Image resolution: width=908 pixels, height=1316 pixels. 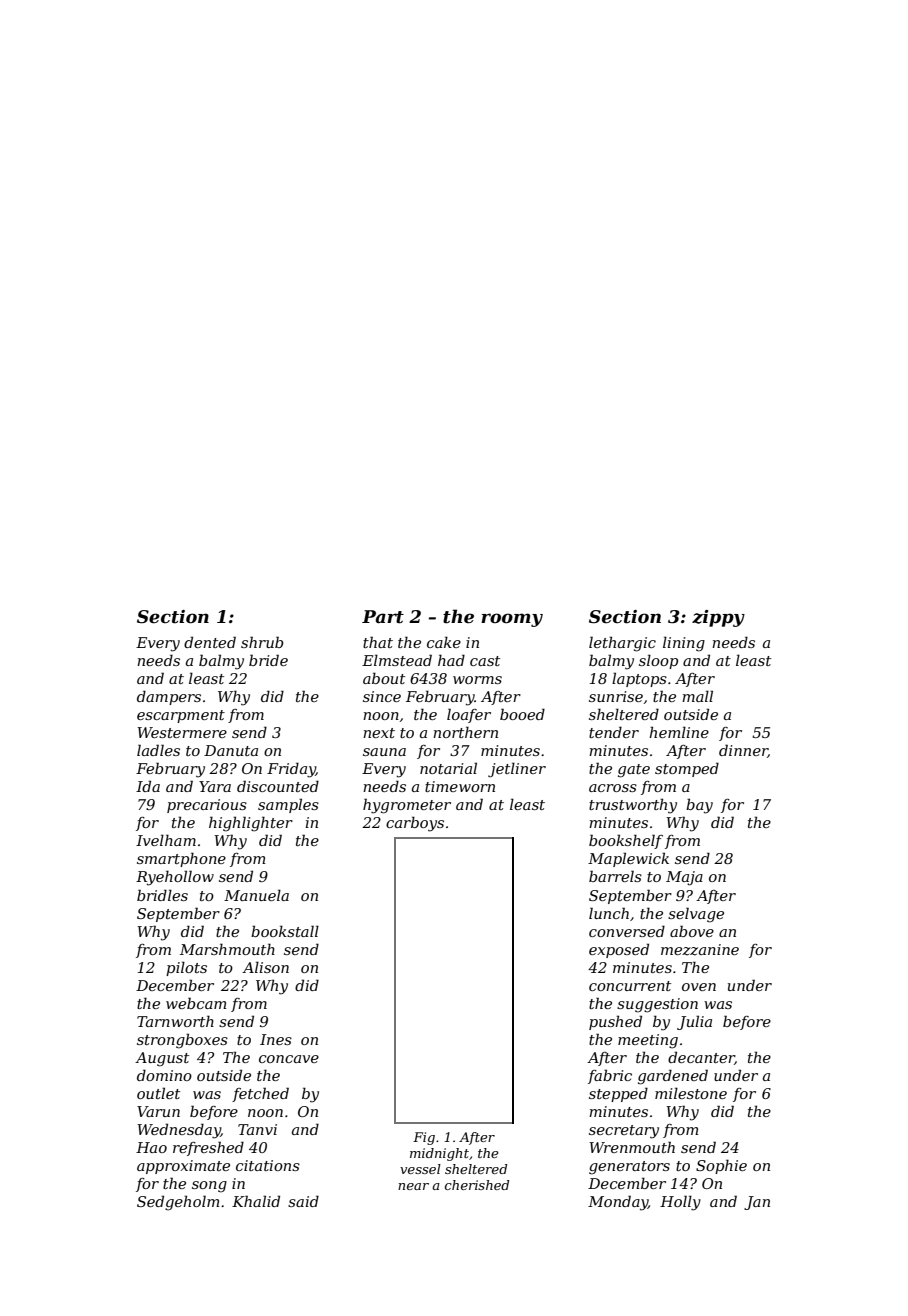 What do you see at coordinates (260, 1094) in the page?
I see `fetched` at bounding box center [260, 1094].
